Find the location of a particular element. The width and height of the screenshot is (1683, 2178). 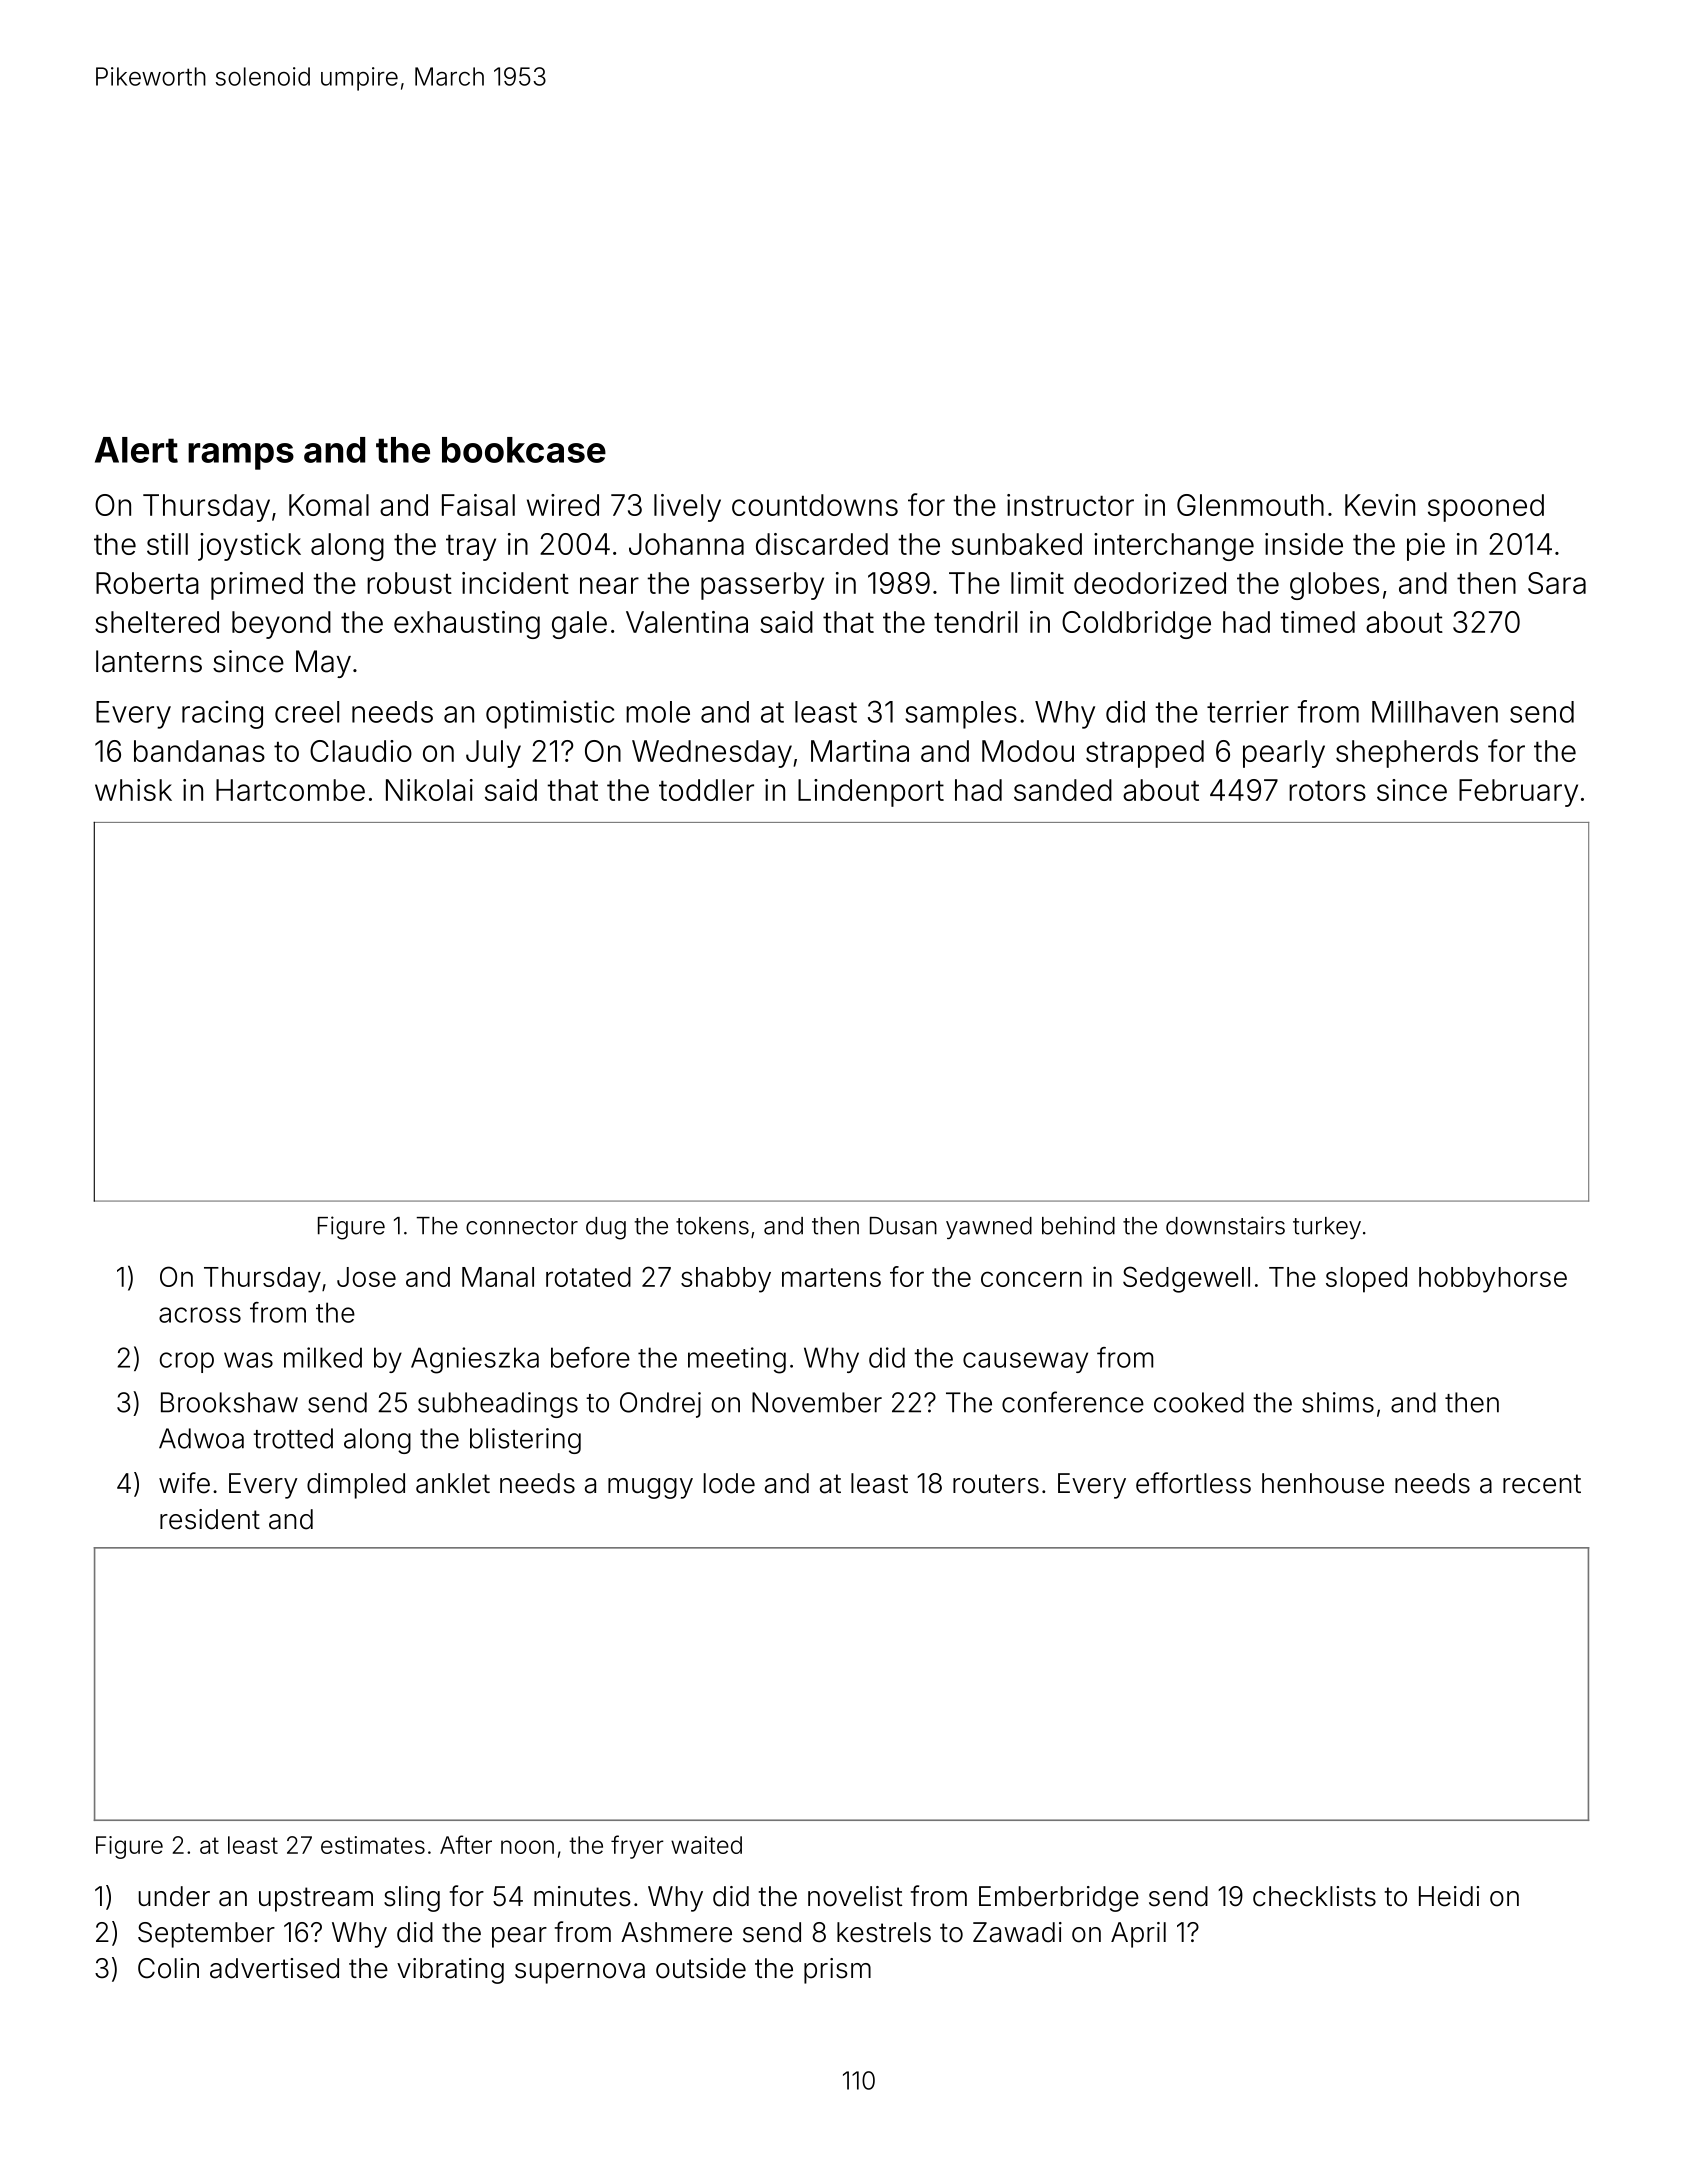

whisk is located at coordinates (133, 790).
